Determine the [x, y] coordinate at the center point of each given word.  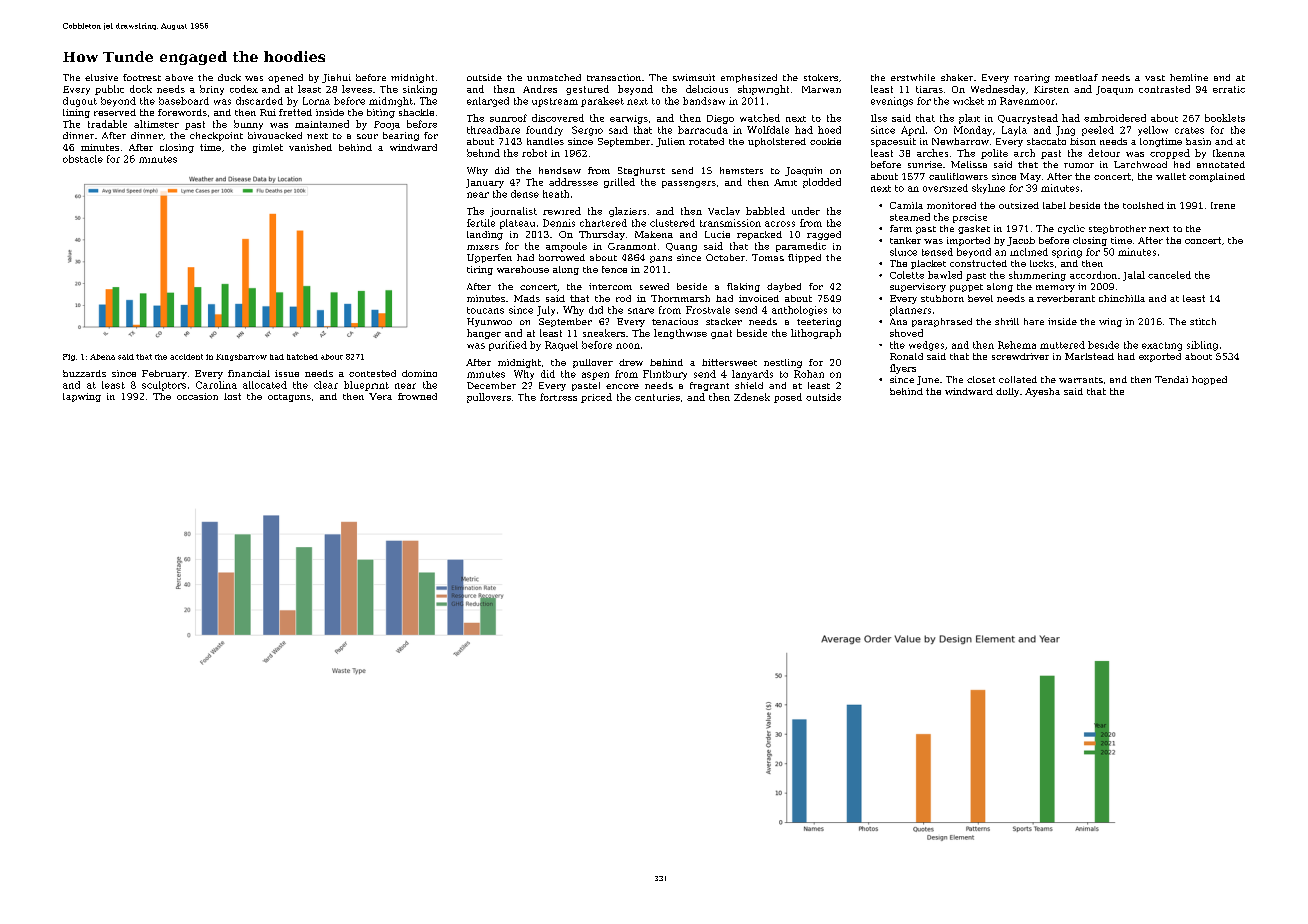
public [109, 90]
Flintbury [665, 375]
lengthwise [680, 334]
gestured [587, 90]
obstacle [83, 159]
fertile [481, 223]
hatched [302, 357]
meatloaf [1076, 77]
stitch [1203, 321]
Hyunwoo [489, 322]
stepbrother [1117, 229]
